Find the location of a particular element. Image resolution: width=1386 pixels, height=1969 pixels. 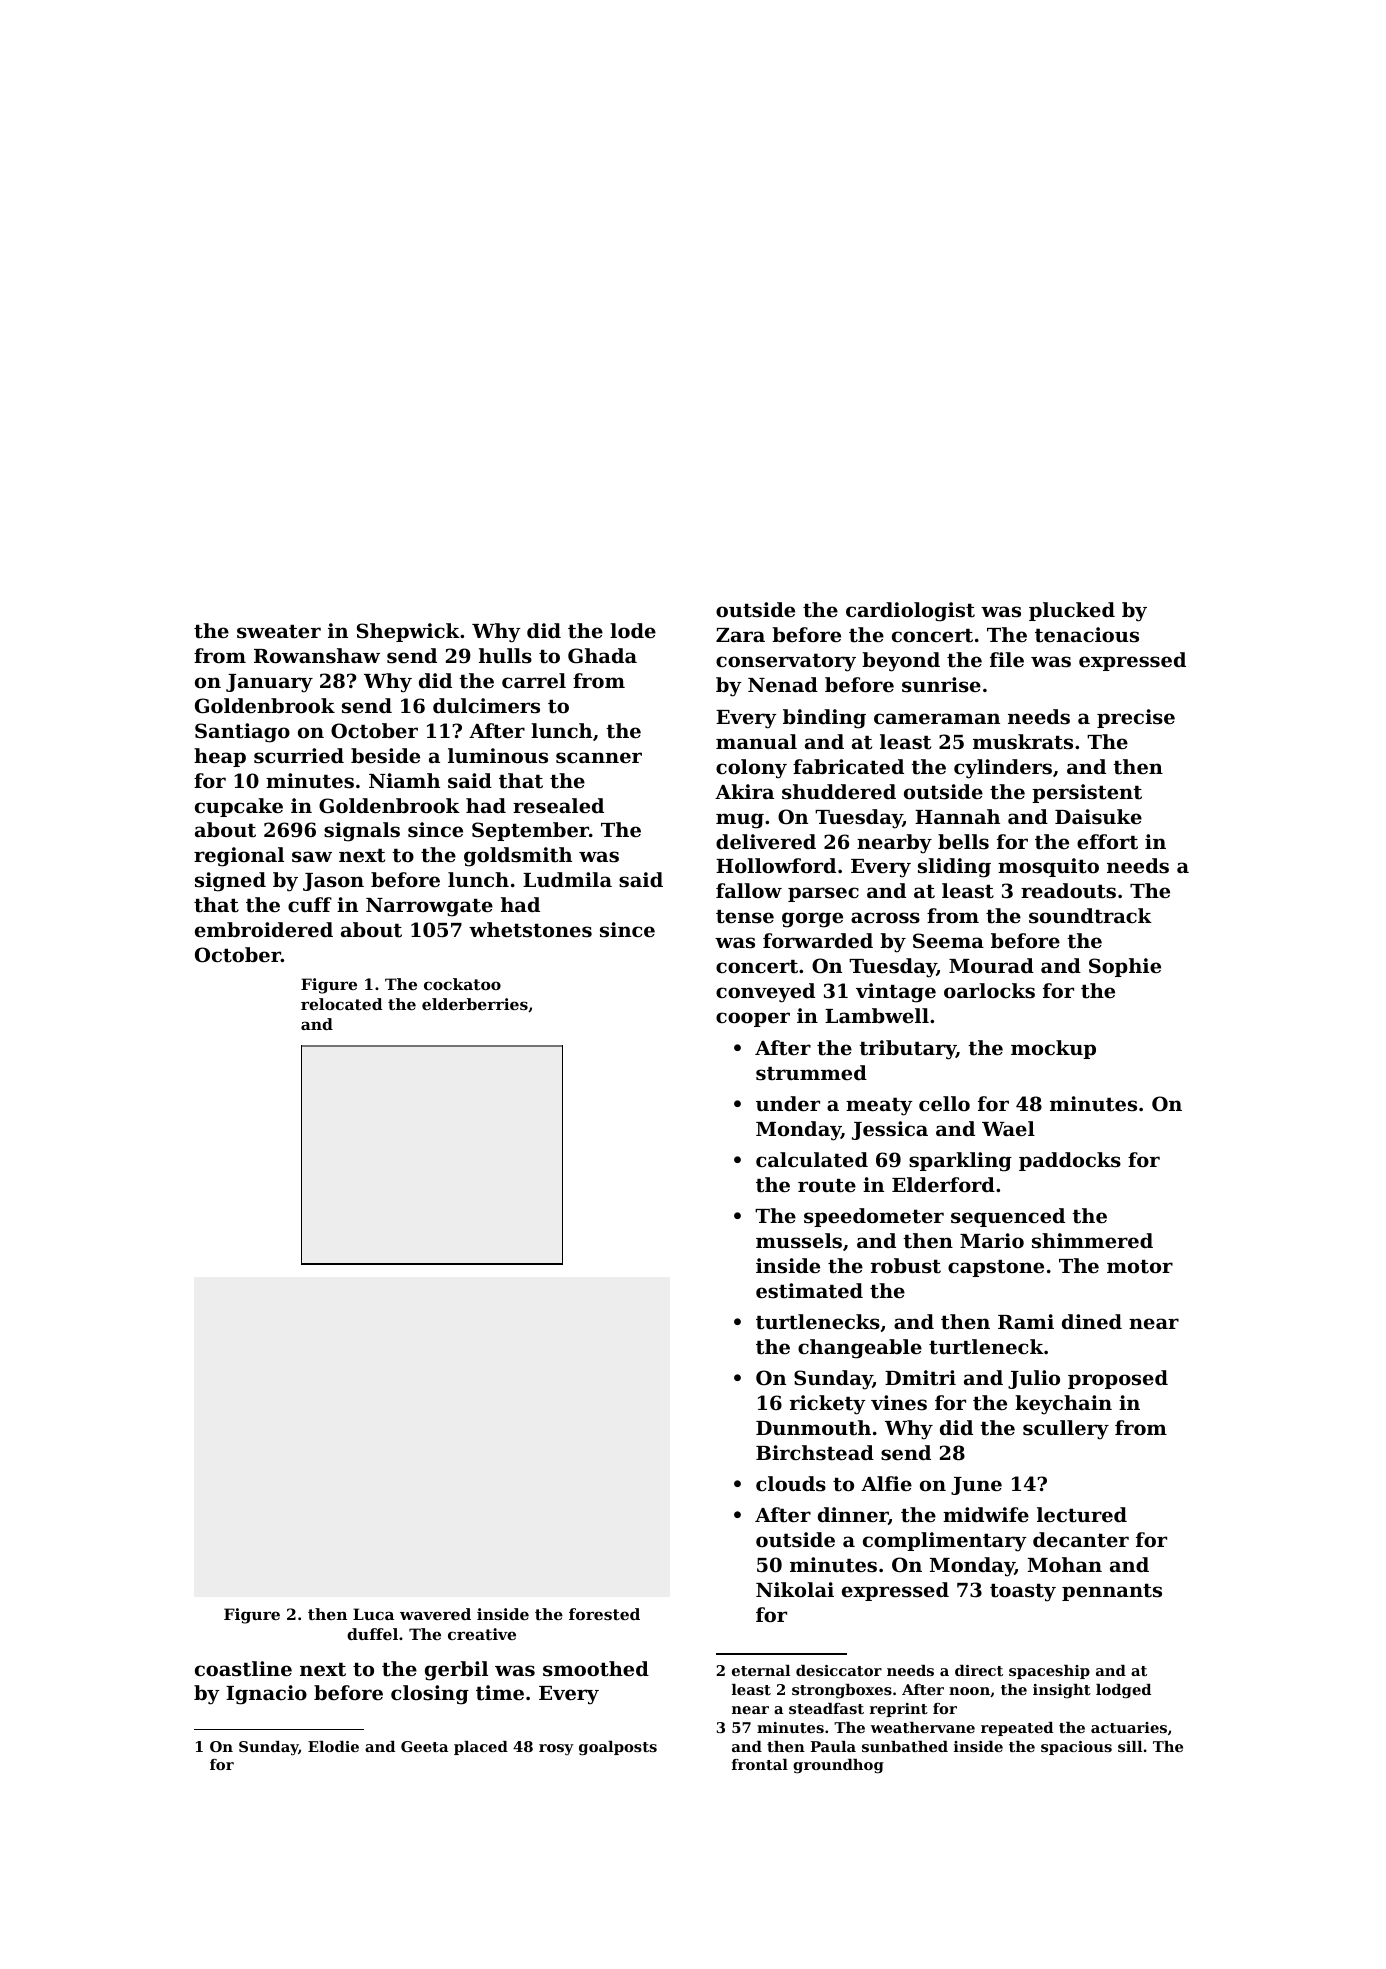

cupcake is located at coordinates (239, 807).
